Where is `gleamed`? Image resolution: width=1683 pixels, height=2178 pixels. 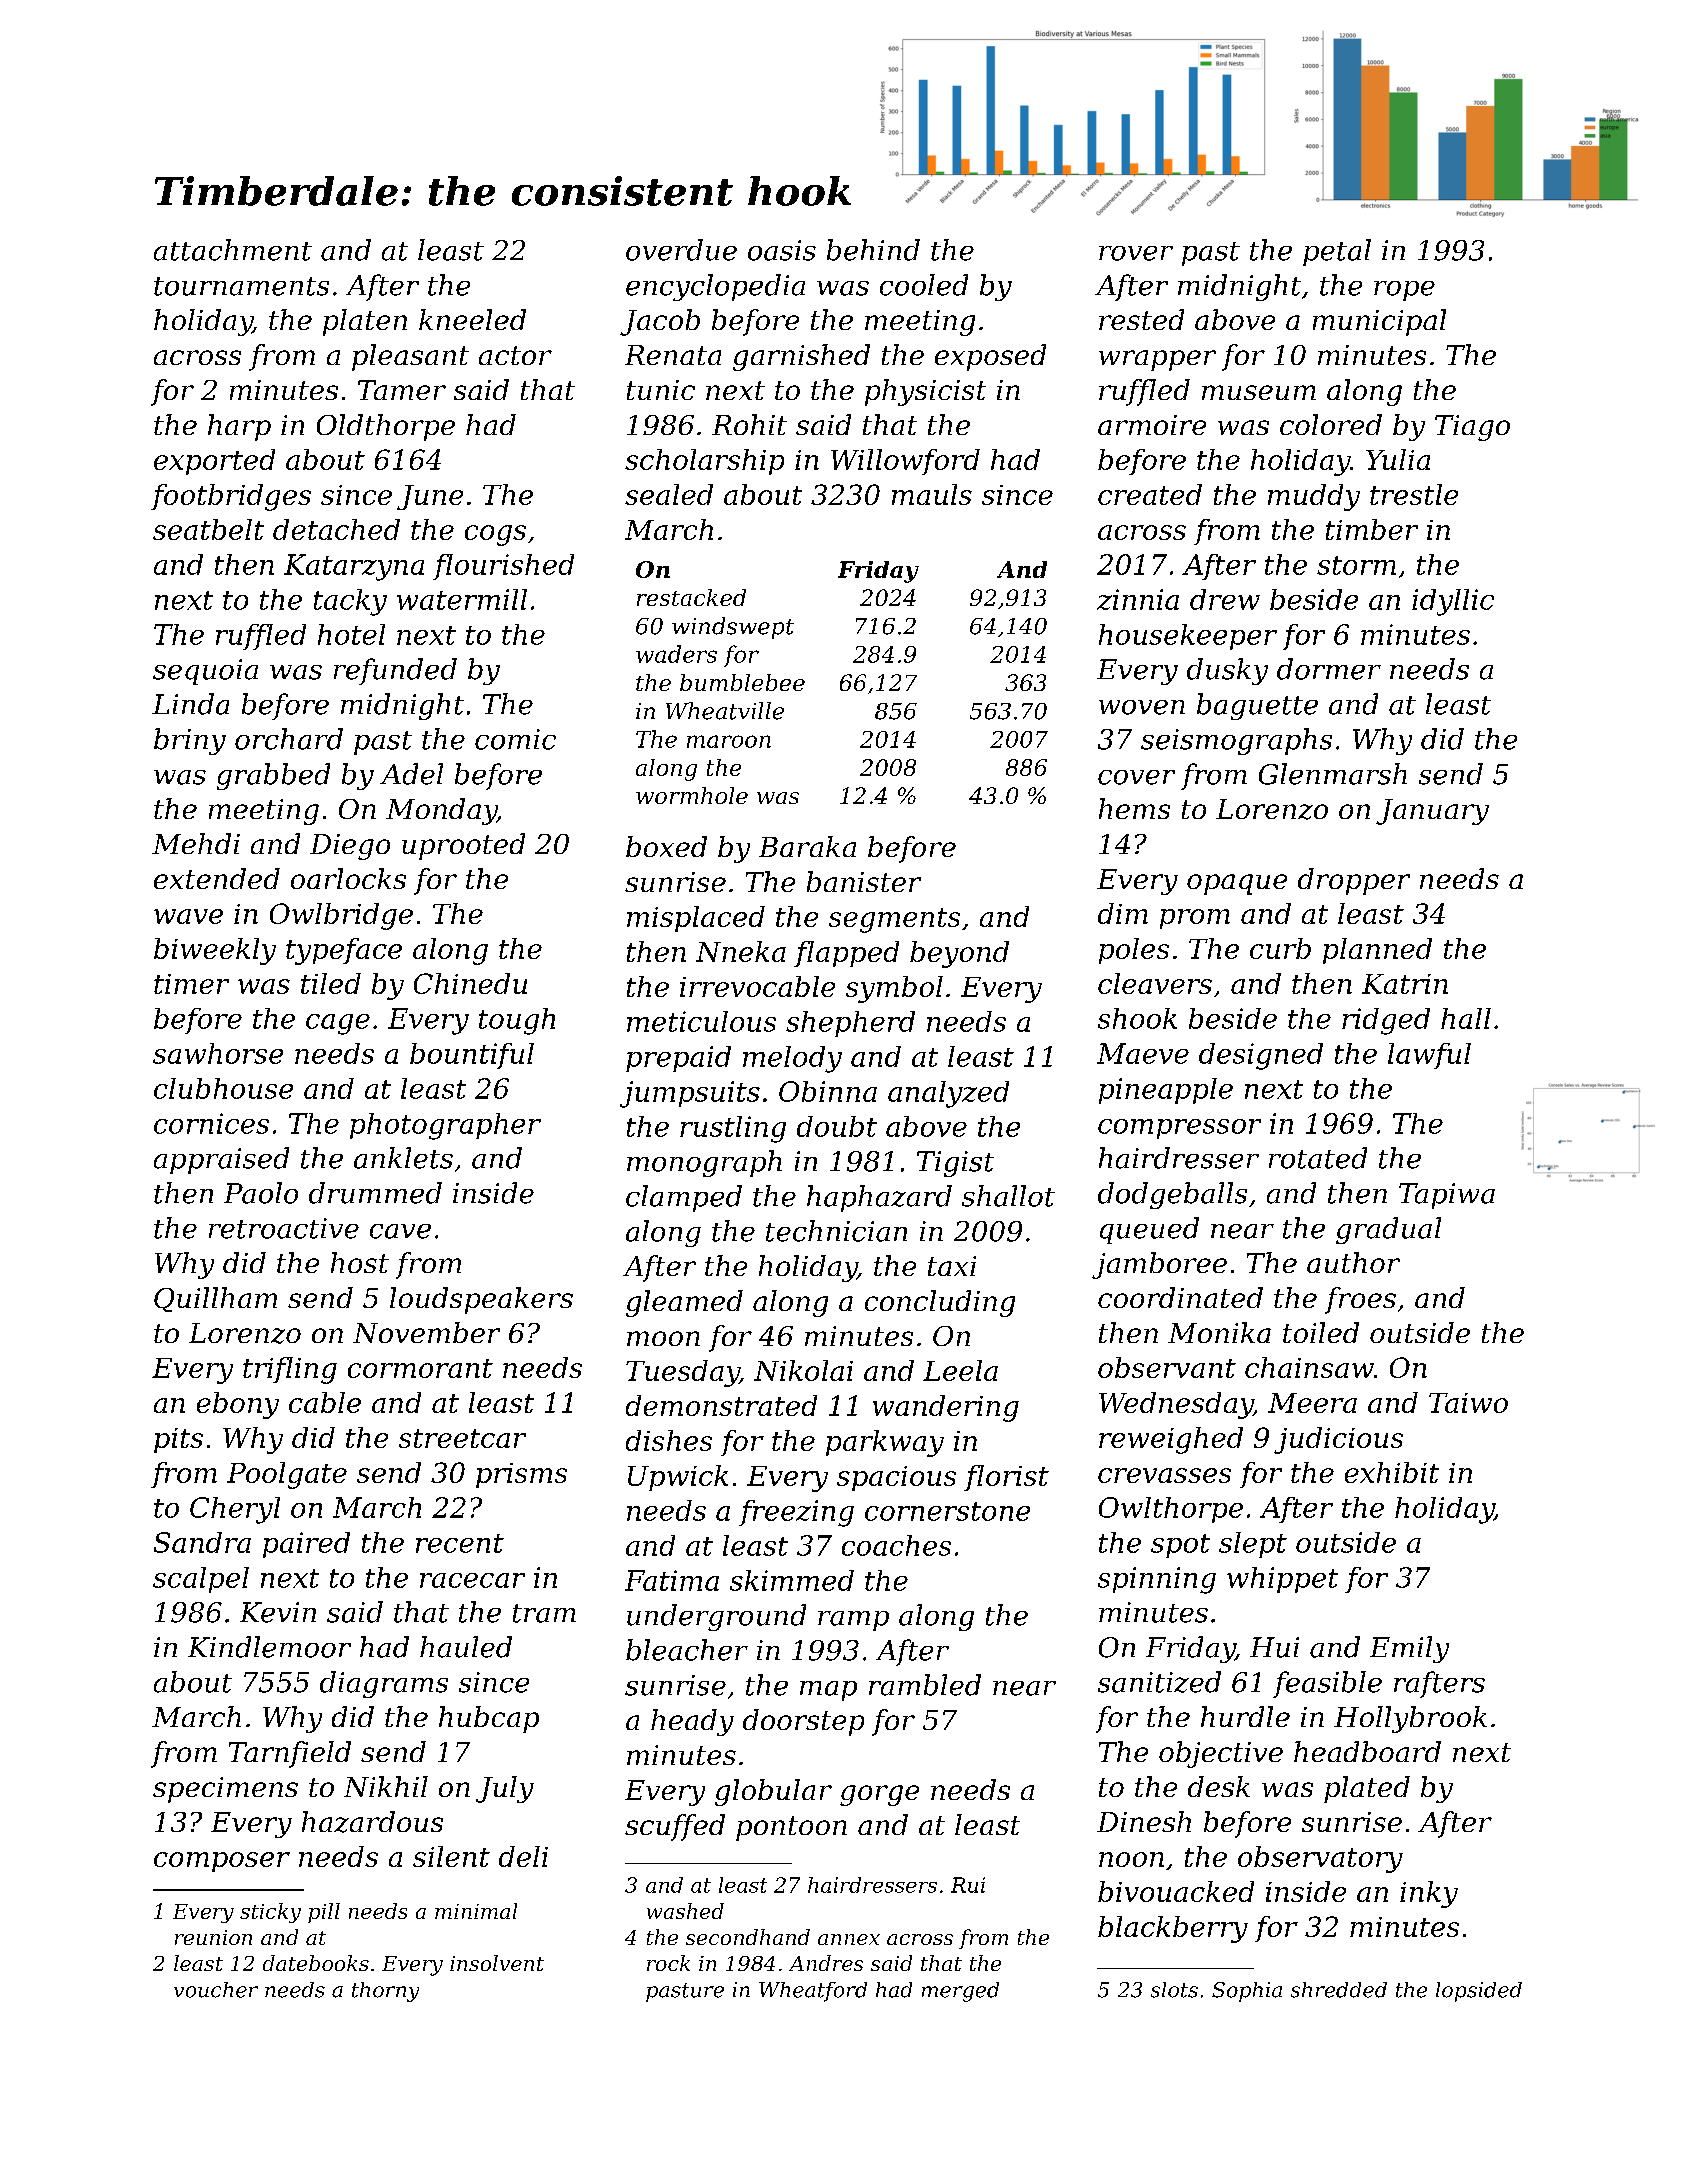 gleamed is located at coordinates (684, 1303).
